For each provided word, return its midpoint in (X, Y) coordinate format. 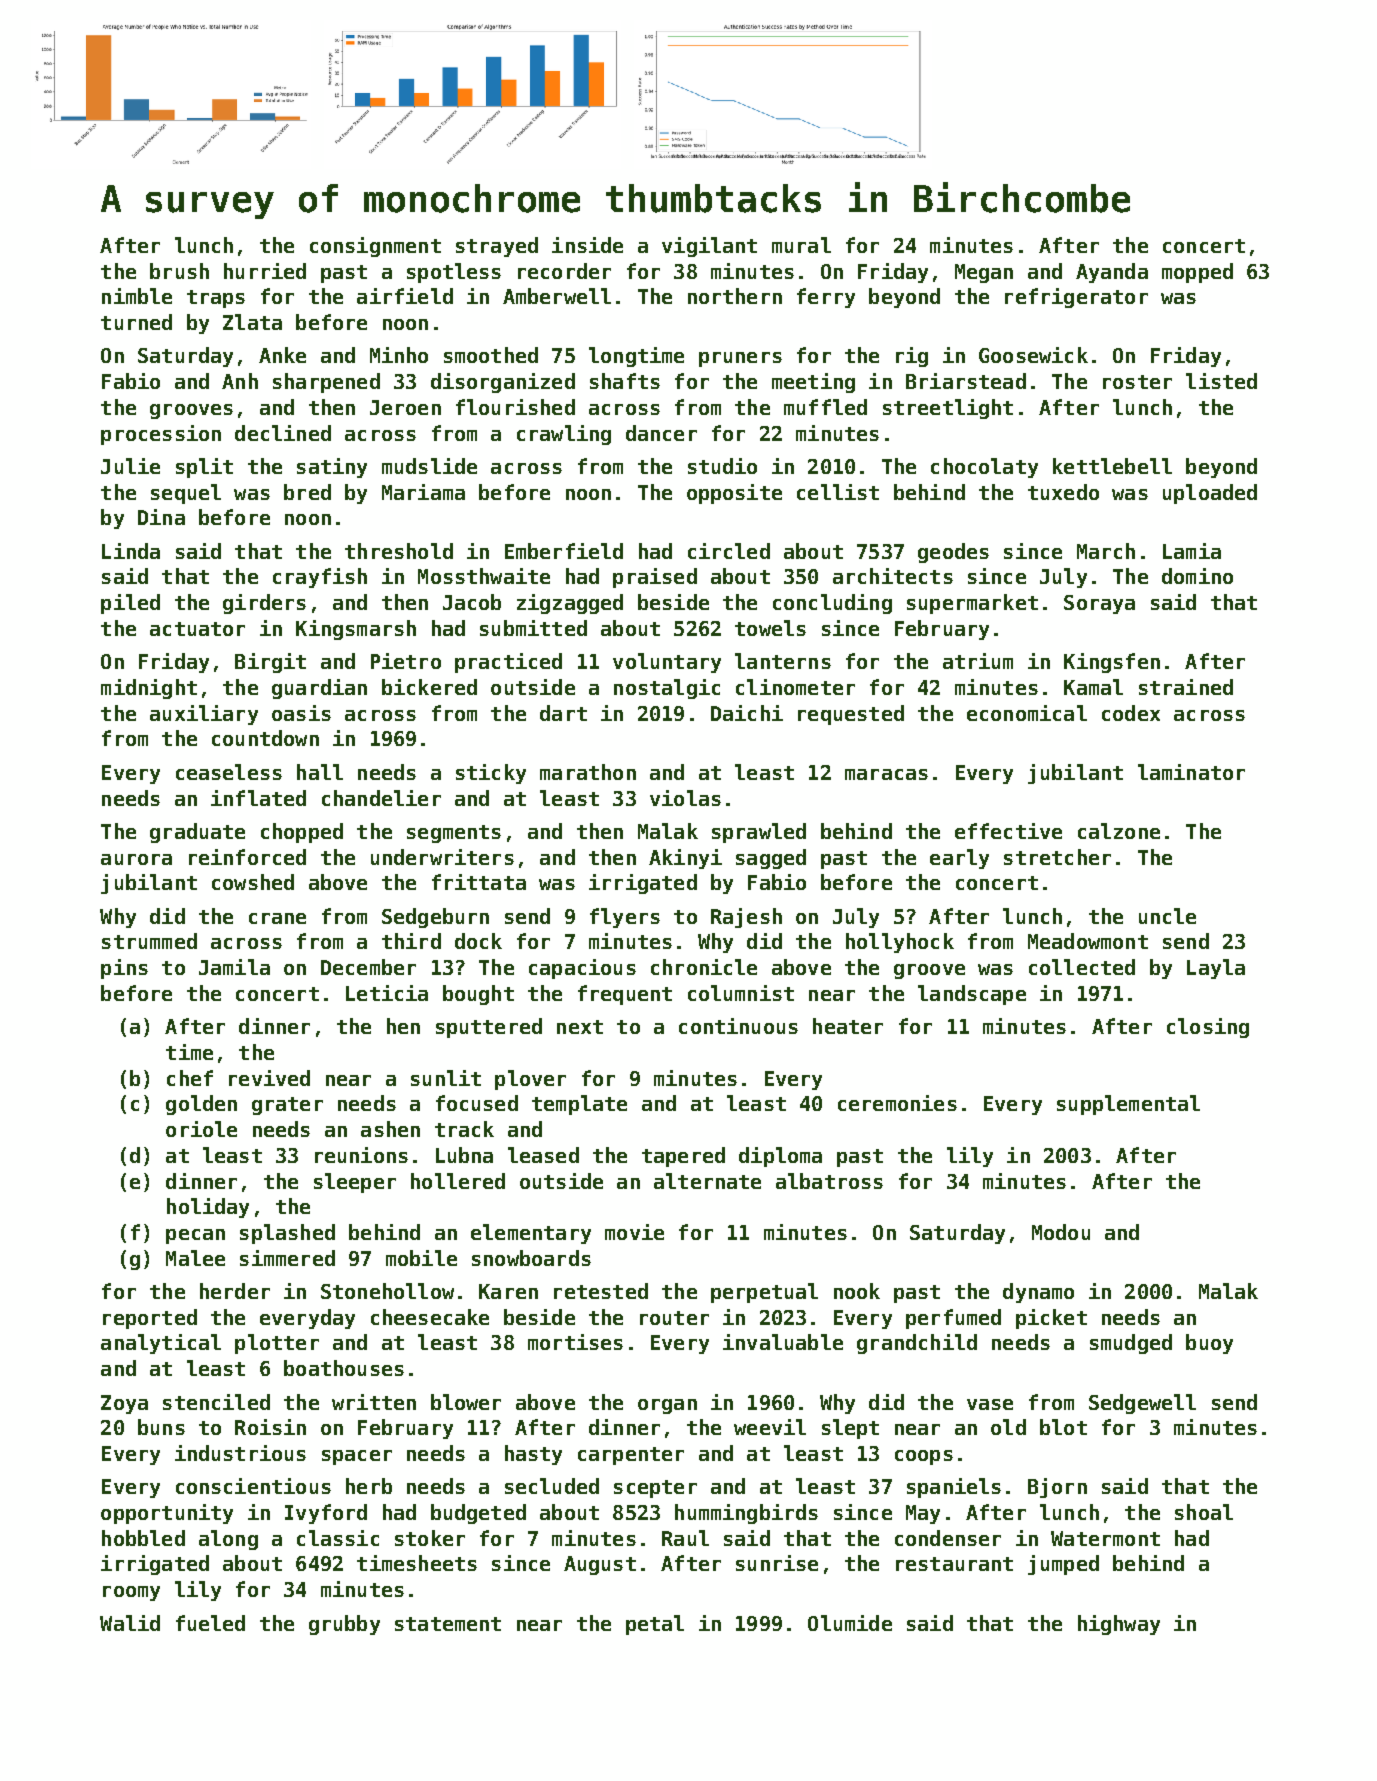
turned (136, 322)
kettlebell (1112, 466)
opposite (734, 494)
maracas (886, 774)
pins (124, 969)
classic (338, 1538)
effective (1008, 831)
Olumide (850, 1623)
